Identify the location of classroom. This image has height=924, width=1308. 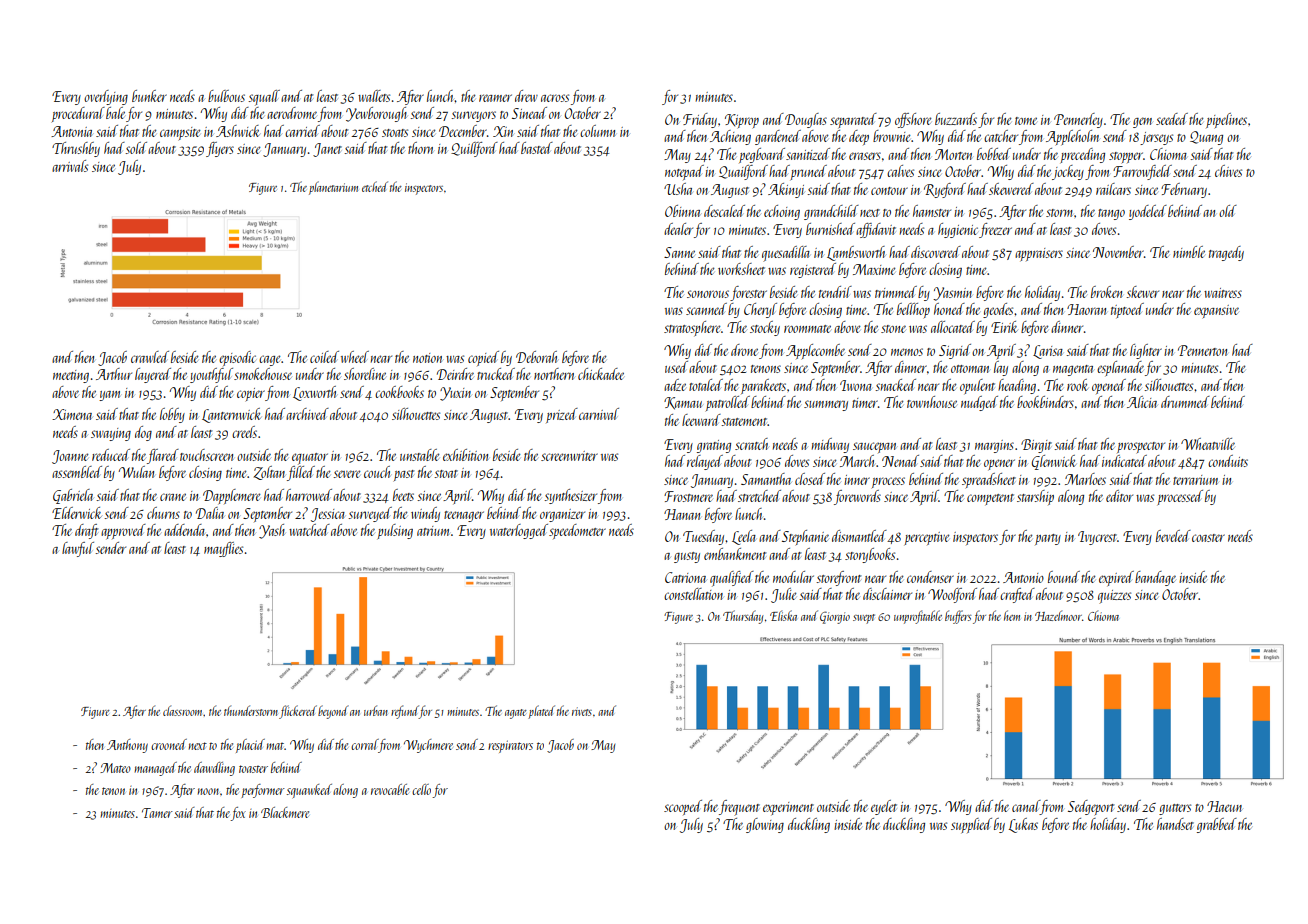
(183, 710).
